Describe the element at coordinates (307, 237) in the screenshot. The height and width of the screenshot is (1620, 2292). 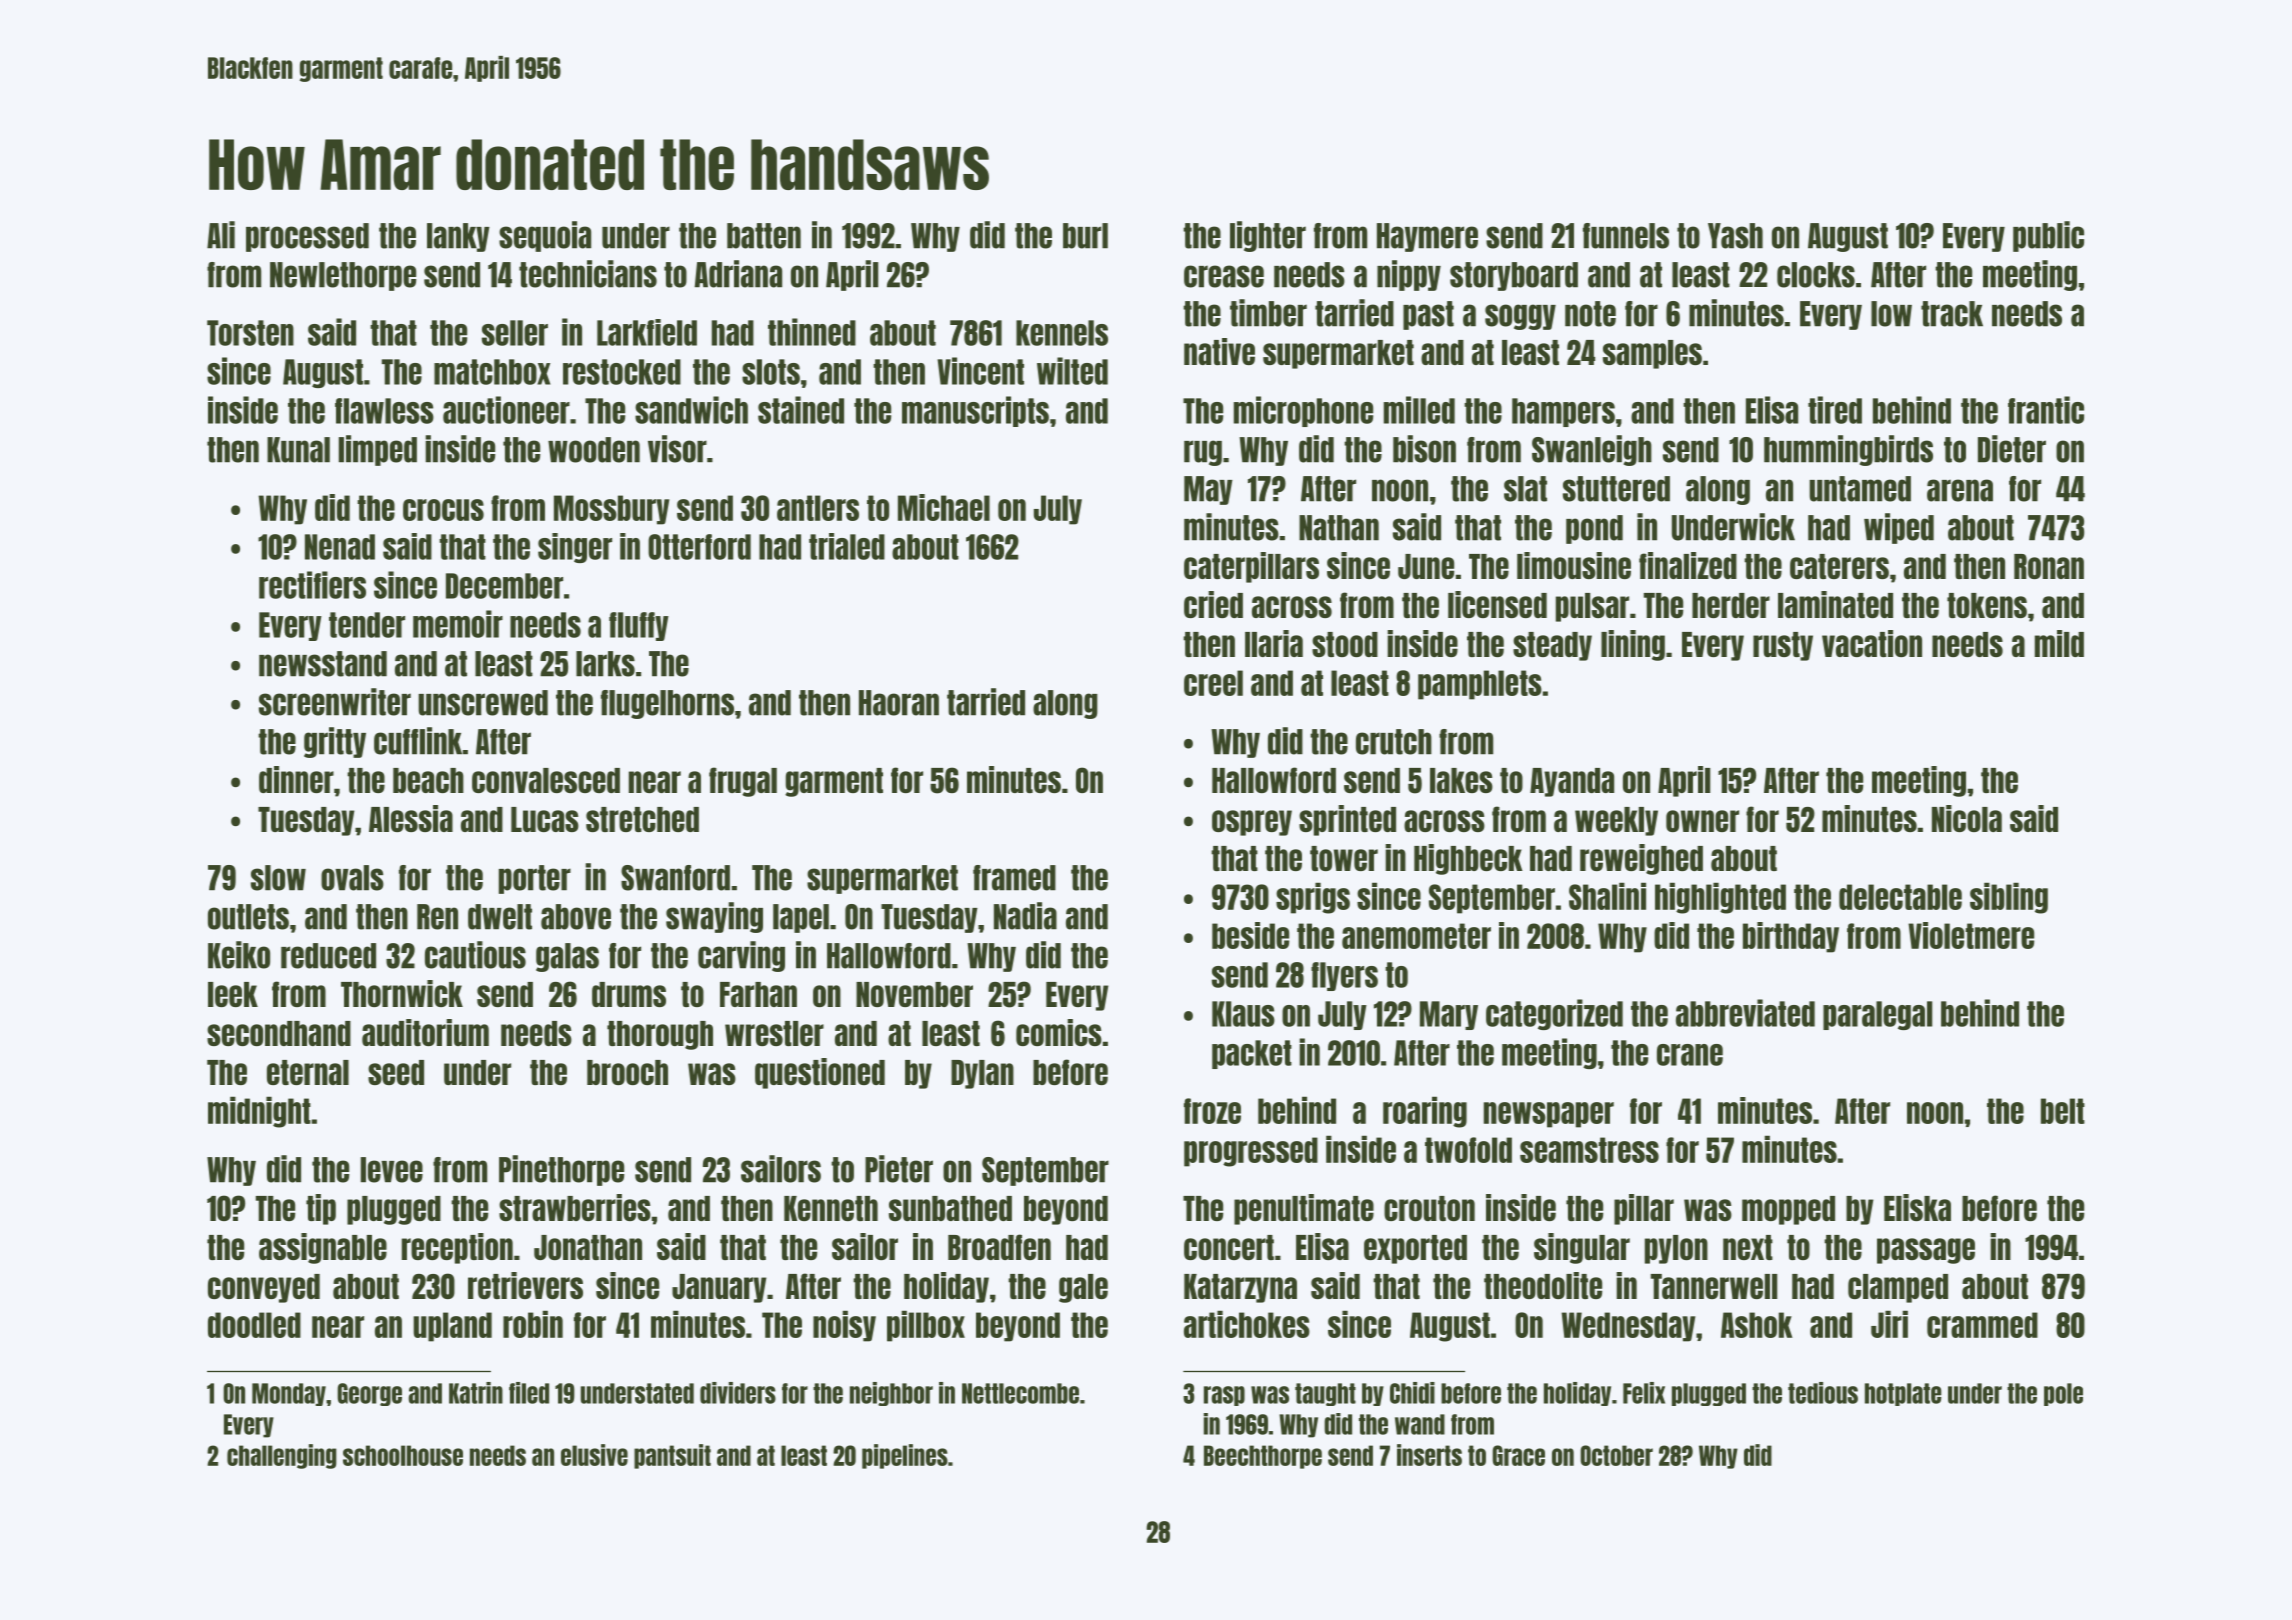
I see `processed` at that location.
